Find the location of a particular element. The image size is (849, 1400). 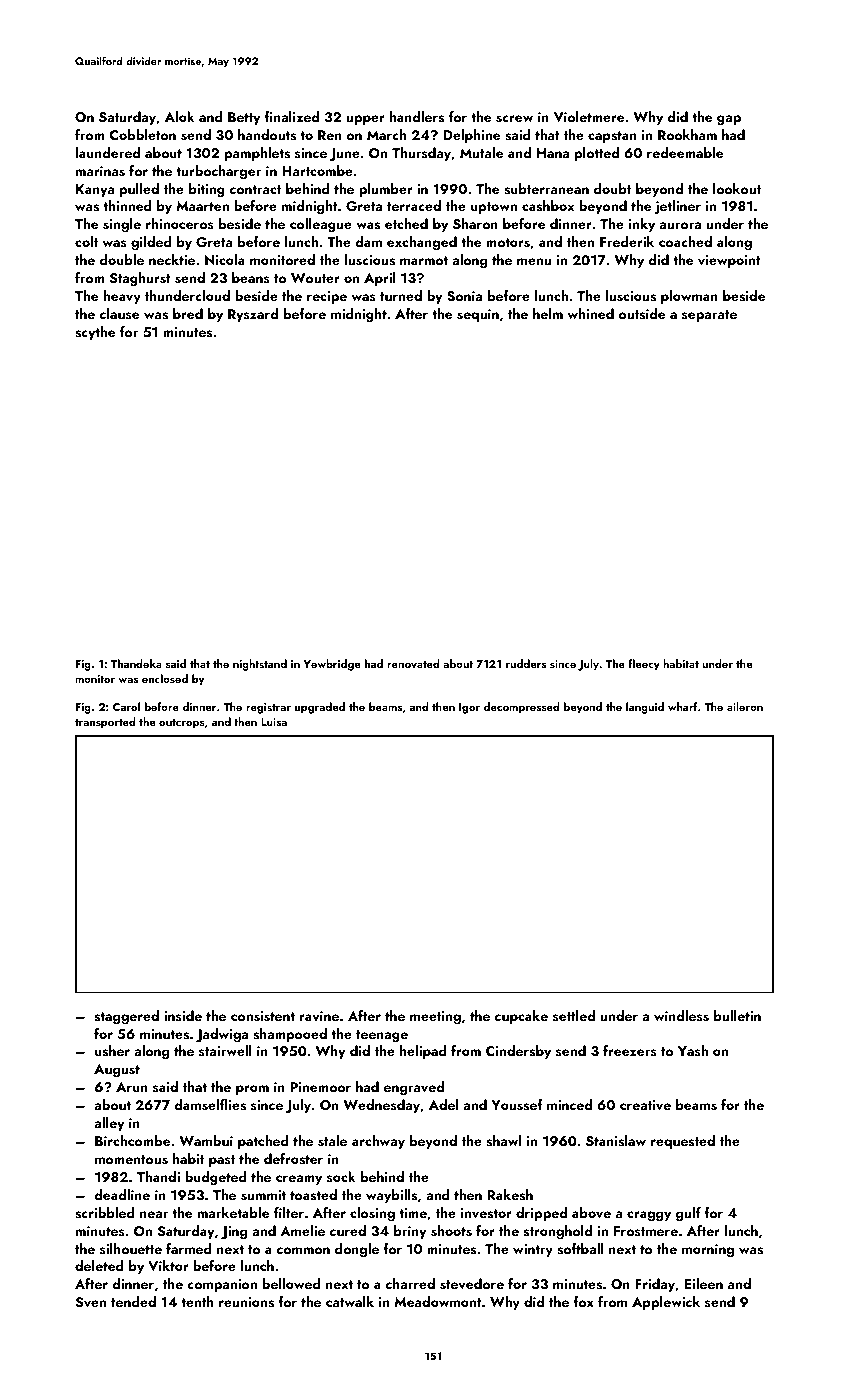

capstan is located at coordinates (612, 137).
